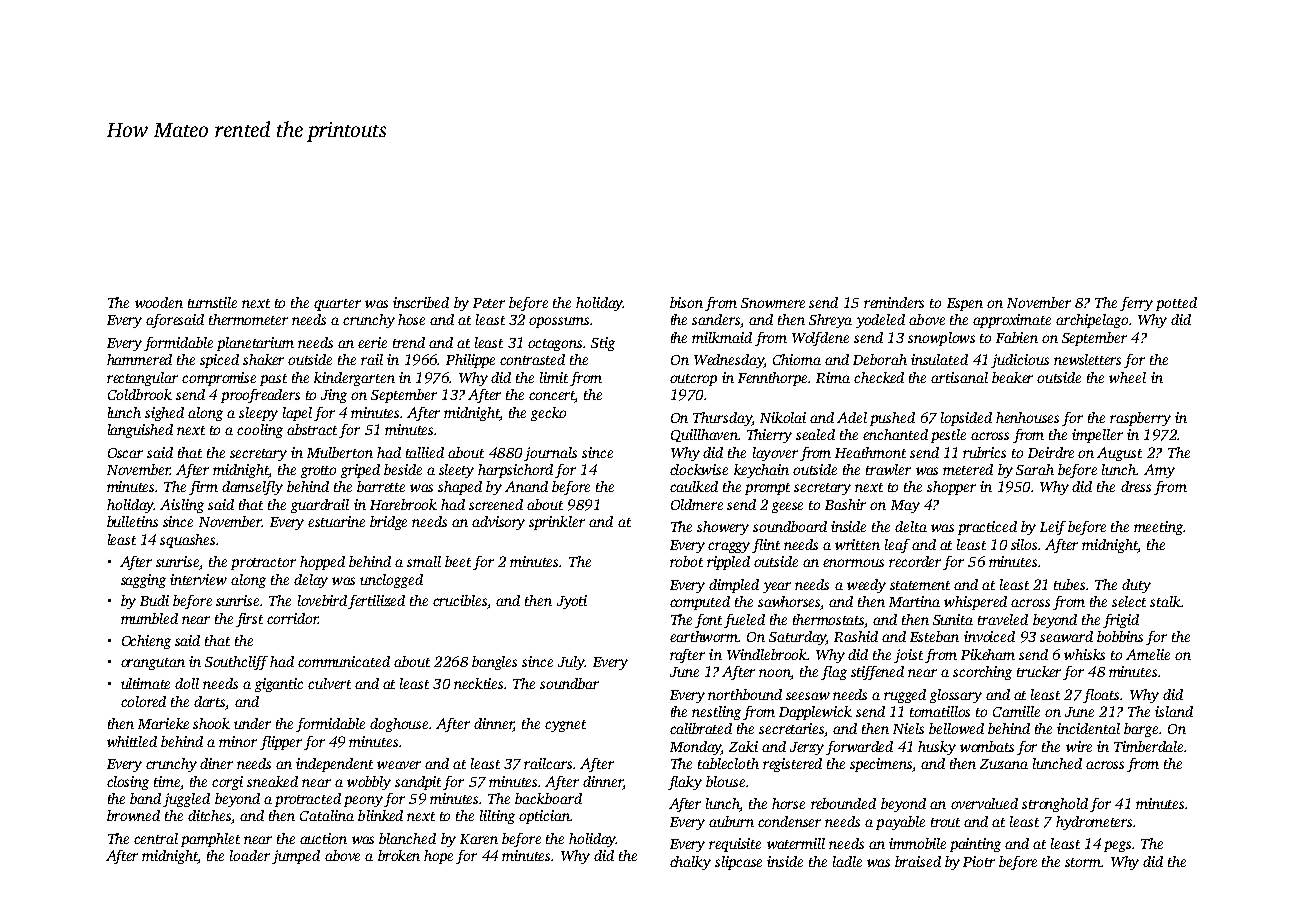 This image has height=924, width=1308. What do you see at coordinates (381, 486) in the image?
I see `barrette` at bounding box center [381, 486].
